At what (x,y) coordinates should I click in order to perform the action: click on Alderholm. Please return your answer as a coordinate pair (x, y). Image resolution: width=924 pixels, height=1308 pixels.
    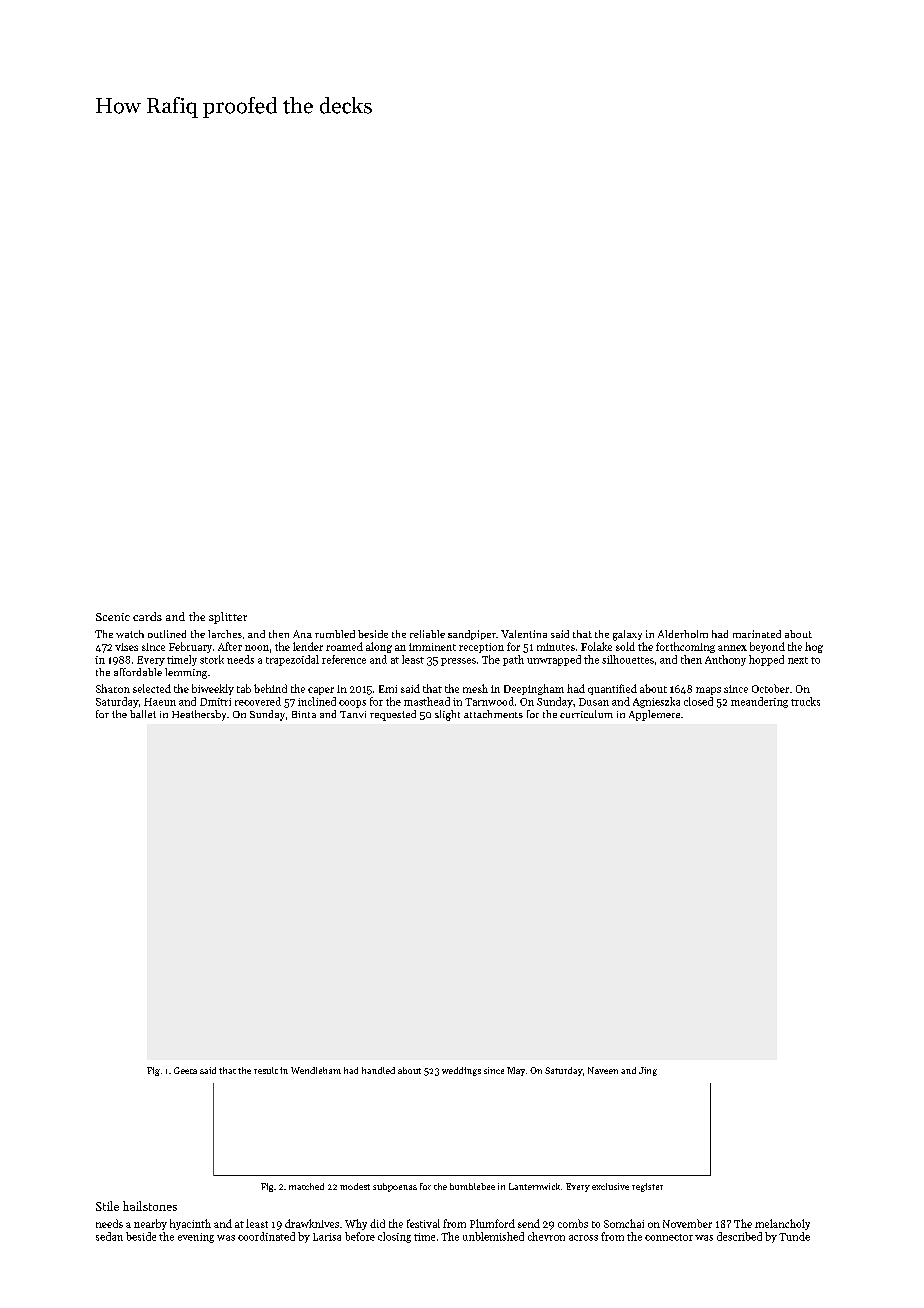
    Looking at the image, I should click on (683, 634).
